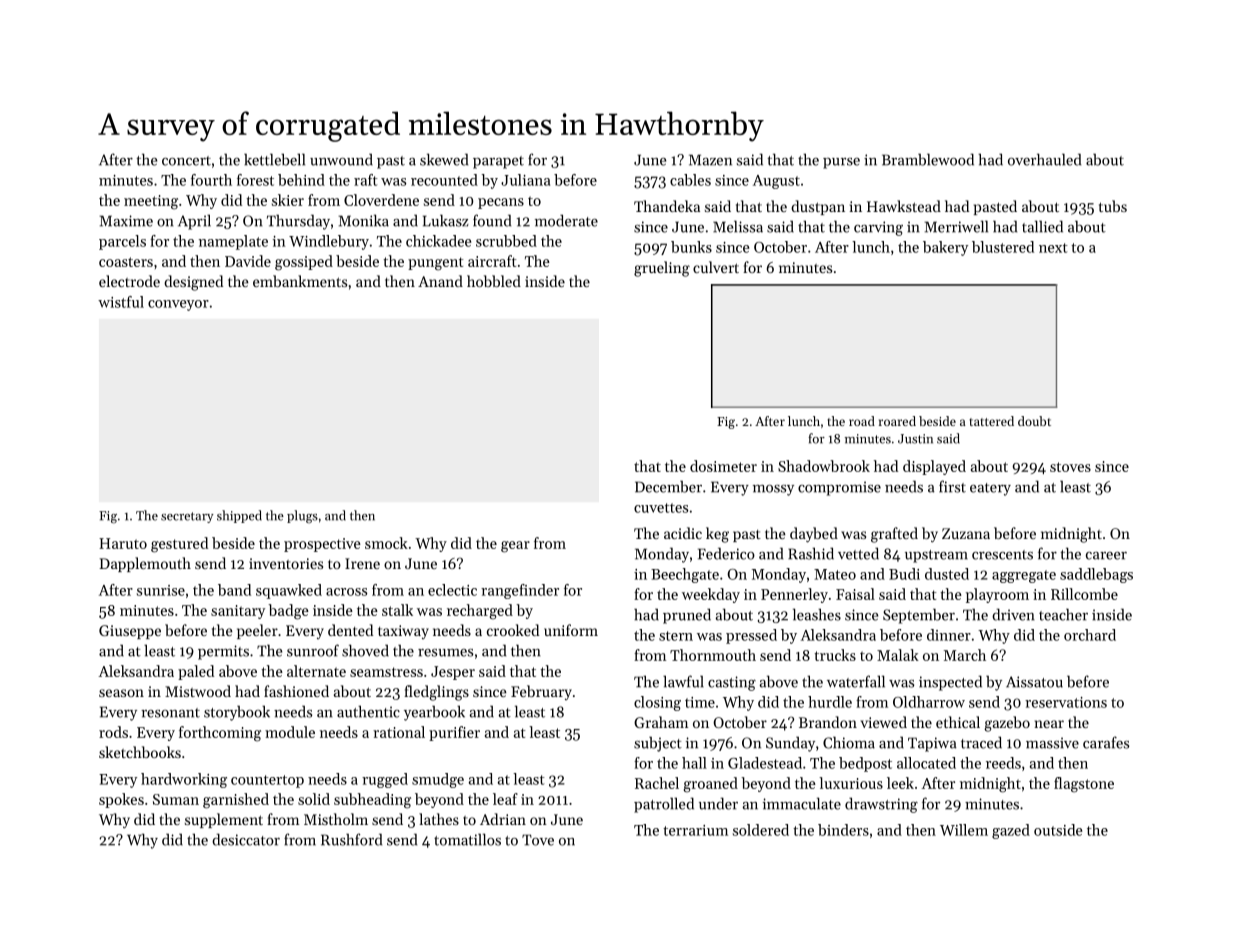 Image resolution: width=1233 pixels, height=952 pixels. I want to click on concert, so click(186, 161).
